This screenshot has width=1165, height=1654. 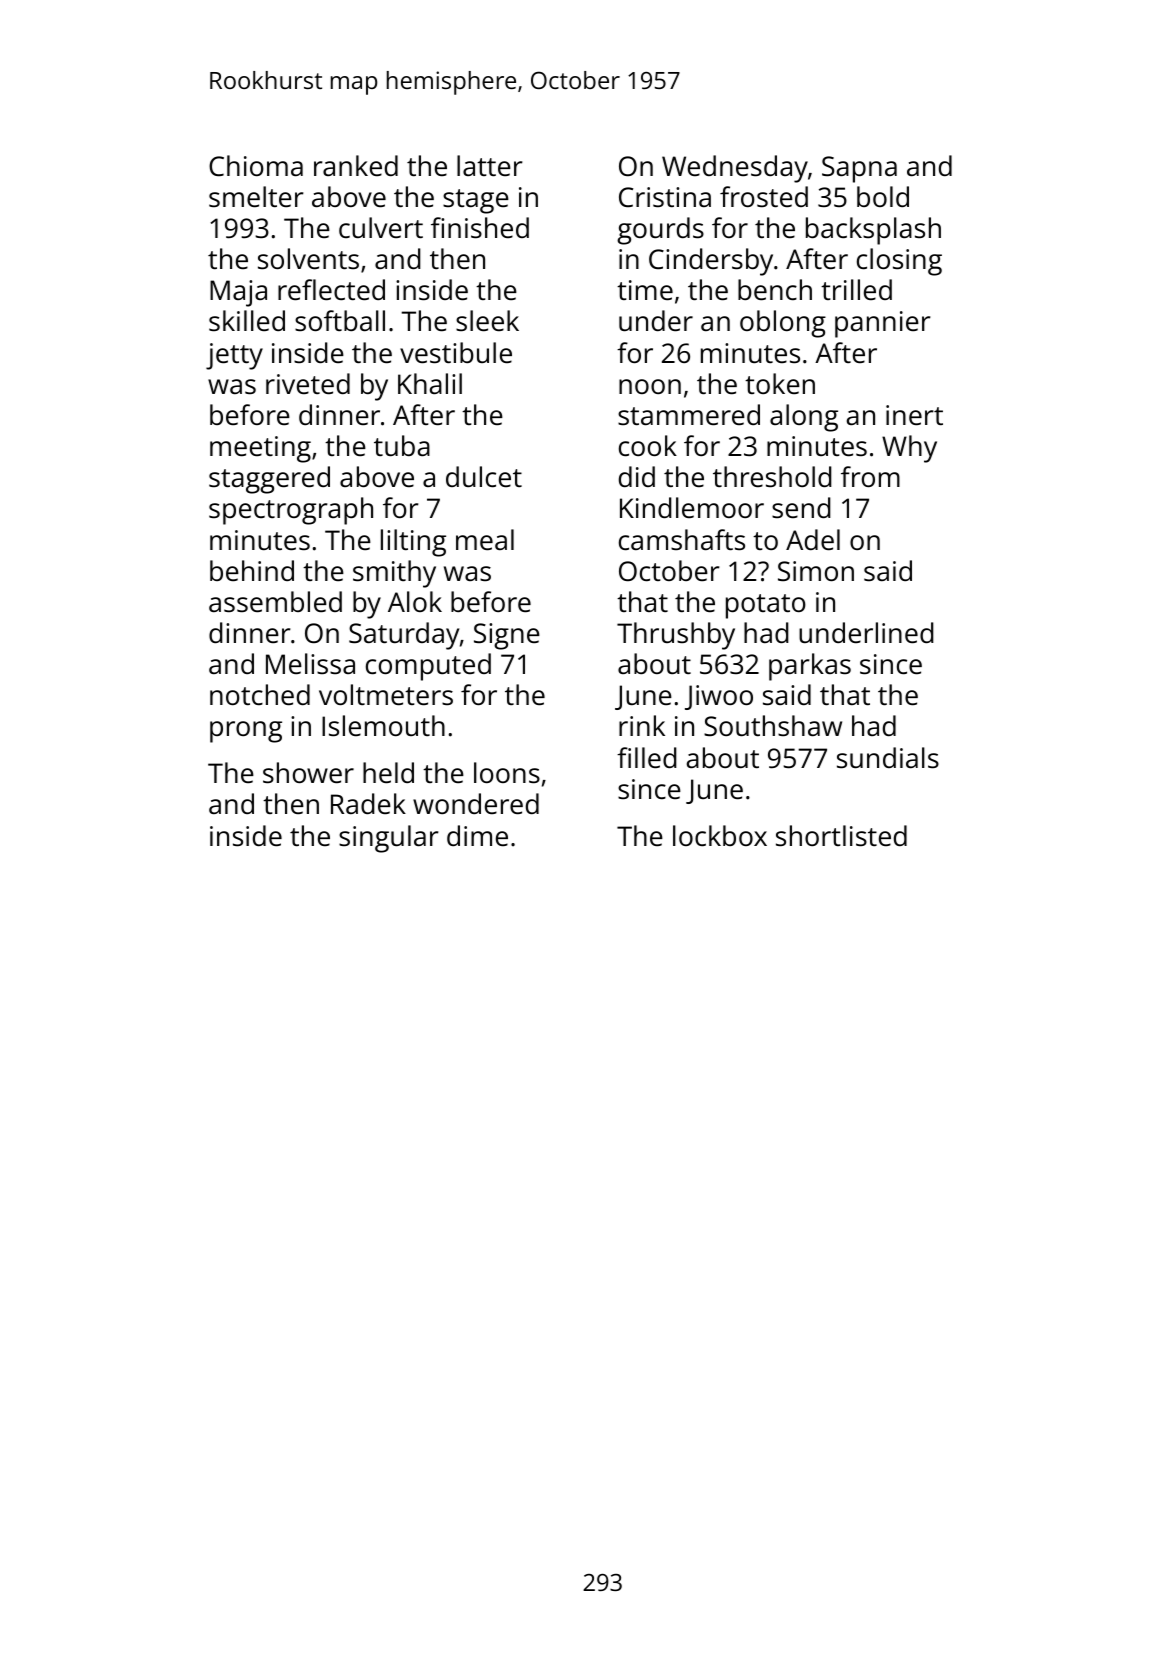 What do you see at coordinates (477, 835) in the screenshot?
I see `dime` at bounding box center [477, 835].
